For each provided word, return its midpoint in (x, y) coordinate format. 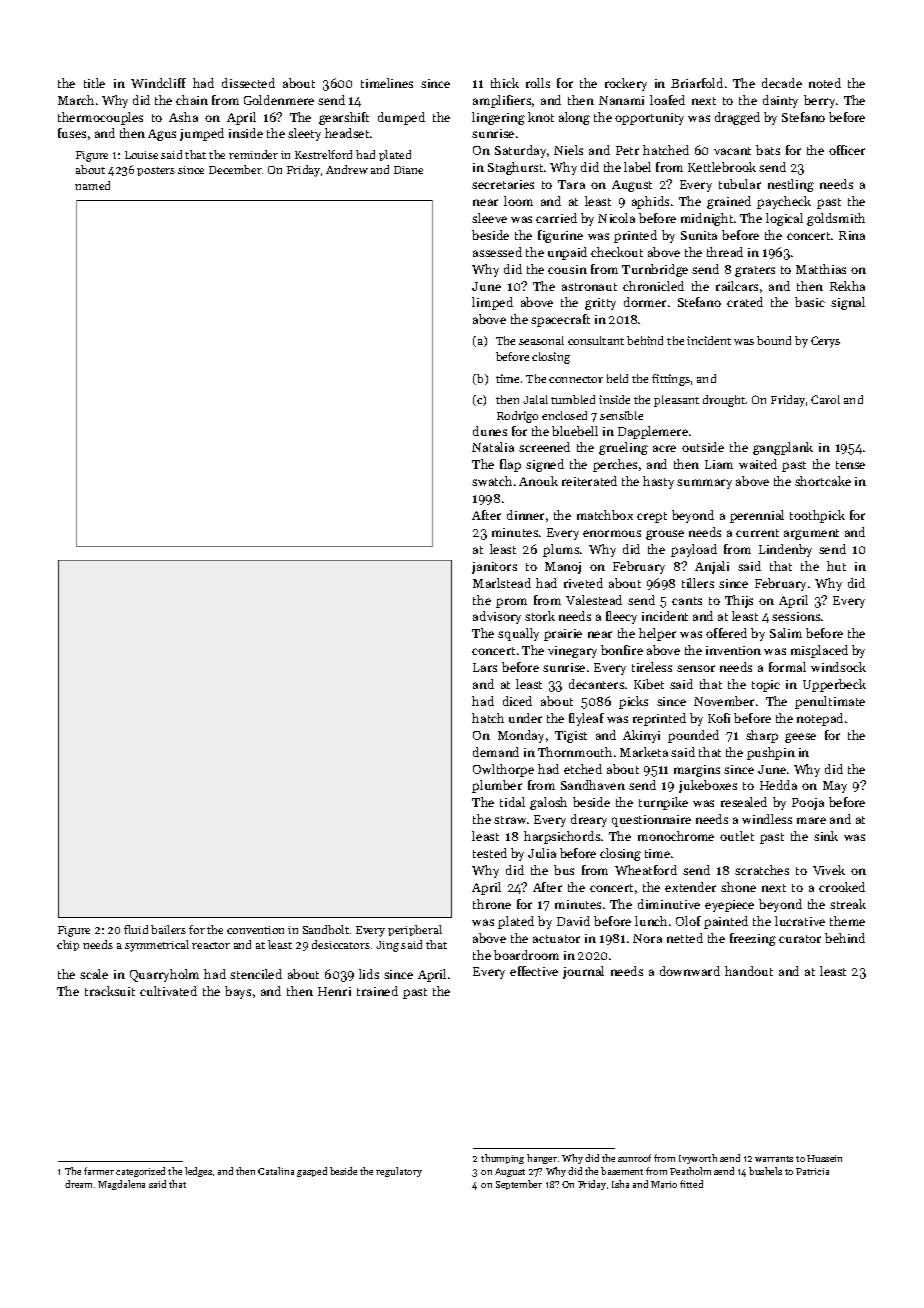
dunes (490, 431)
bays (238, 992)
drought (724, 401)
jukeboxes (708, 786)
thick (505, 83)
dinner (525, 515)
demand (496, 752)
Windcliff (158, 83)
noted (825, 83)
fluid (136, 929)
